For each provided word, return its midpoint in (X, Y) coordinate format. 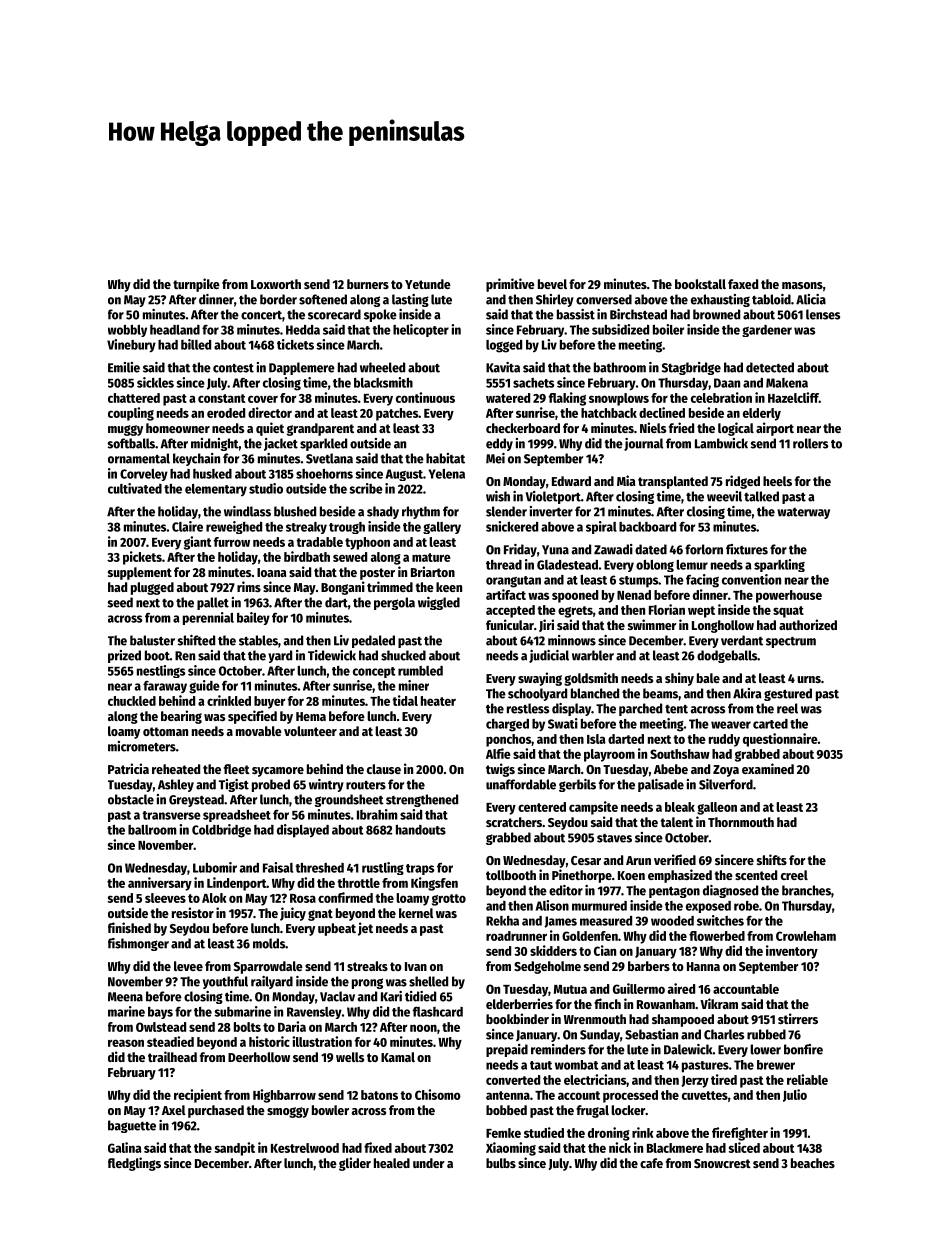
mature (431, 557)
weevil (724, 496)
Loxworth (276, 284)
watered (508, 398)
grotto (449, 900)
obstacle (131, 799)
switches (720, 920)
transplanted (673, 482)
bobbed (506, 1110)
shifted (196, 640)
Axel (174, 1110)
